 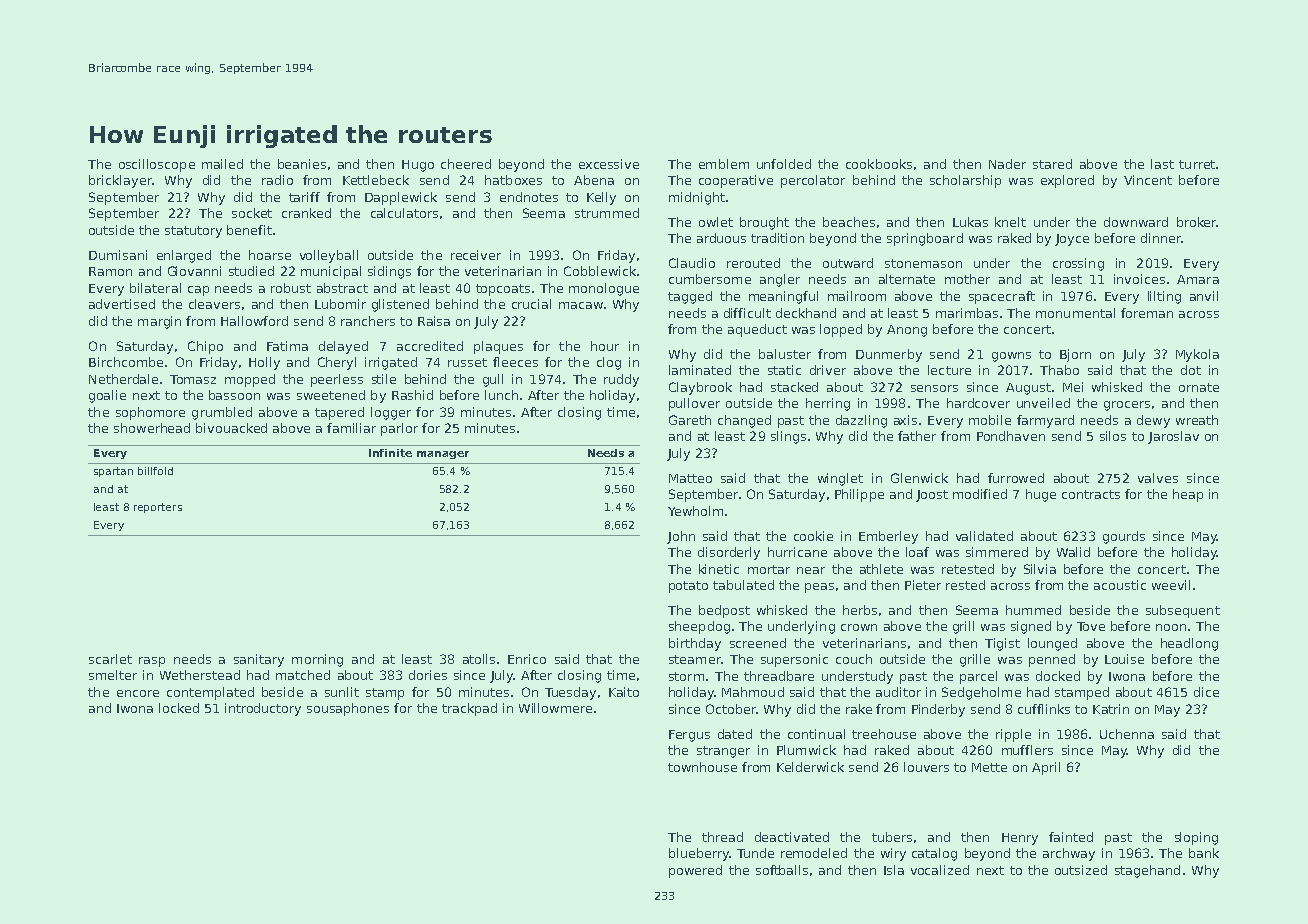 What do you see at coordinates (555, 708) in the page?
I see `Willowmere` at bounding box center [555, 708].
